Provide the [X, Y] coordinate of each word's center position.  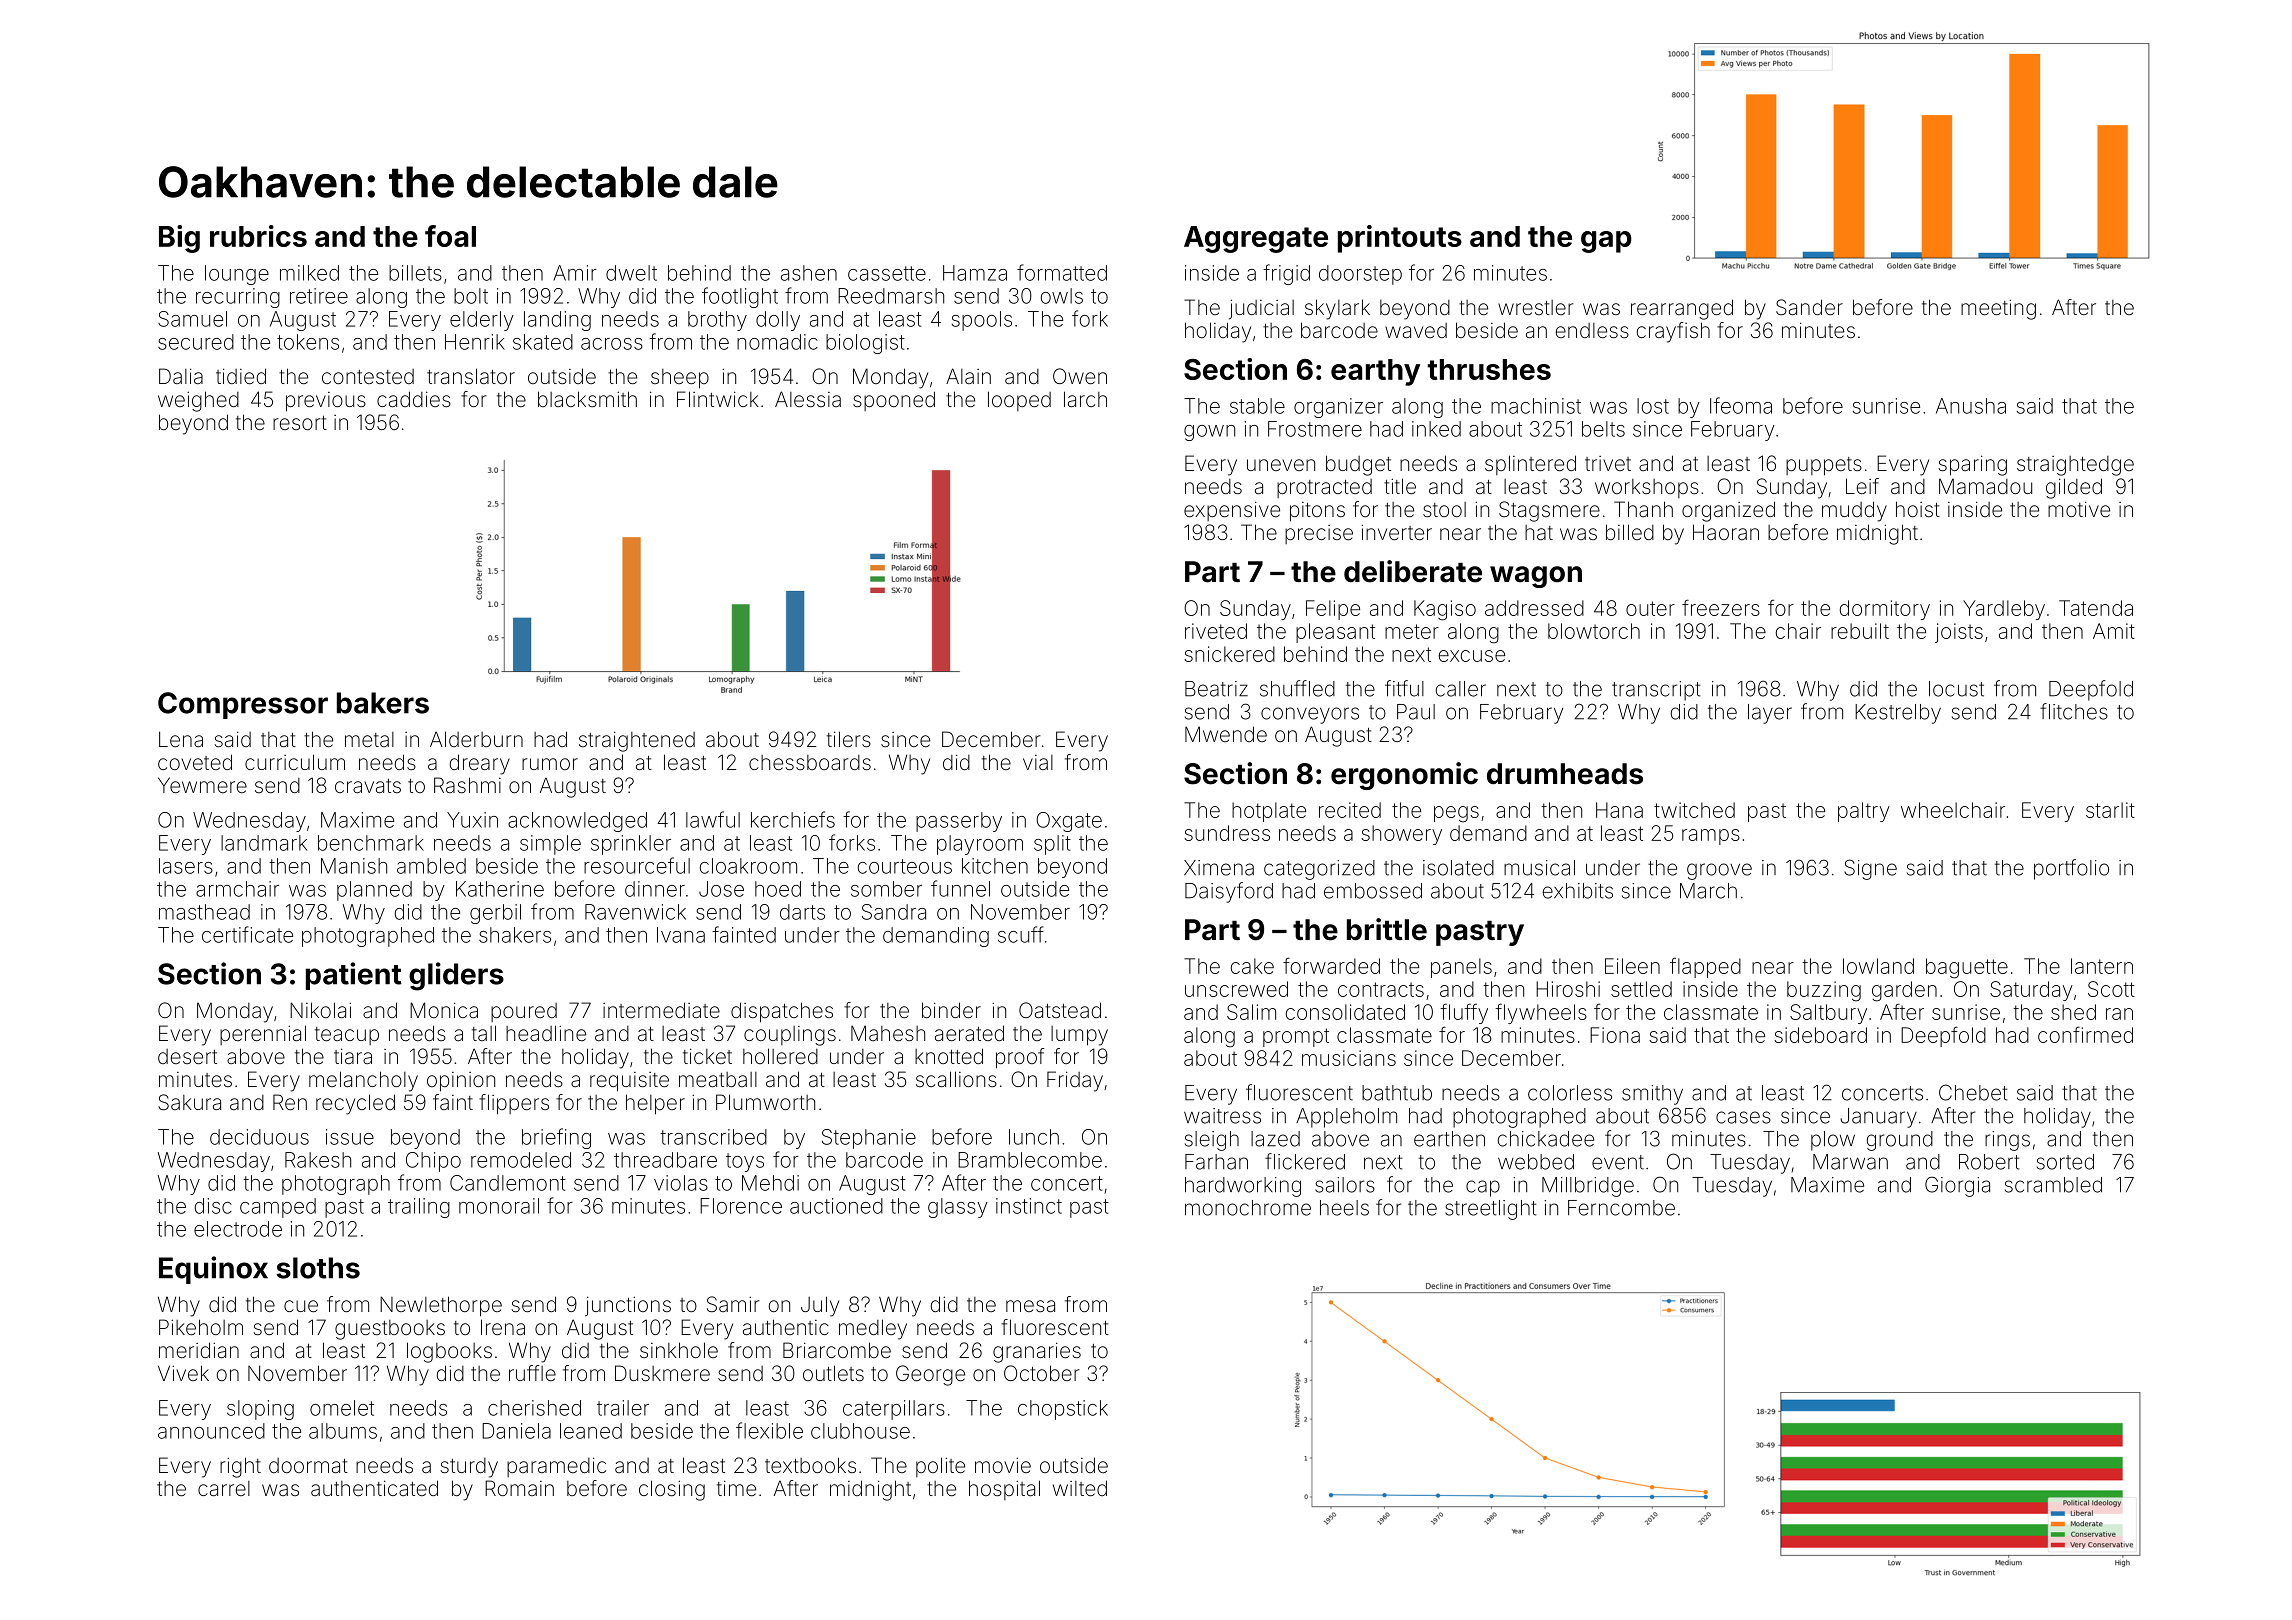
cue [301, 1306]
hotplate [1269, 812]
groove [1719, 871]
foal [450, 236]
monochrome [1248, 1208]
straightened [637, 741]
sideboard [1820, 1035]
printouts [1400, 239]
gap [1606, 242]
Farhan [1216, 1162]
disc [213, 1206]
